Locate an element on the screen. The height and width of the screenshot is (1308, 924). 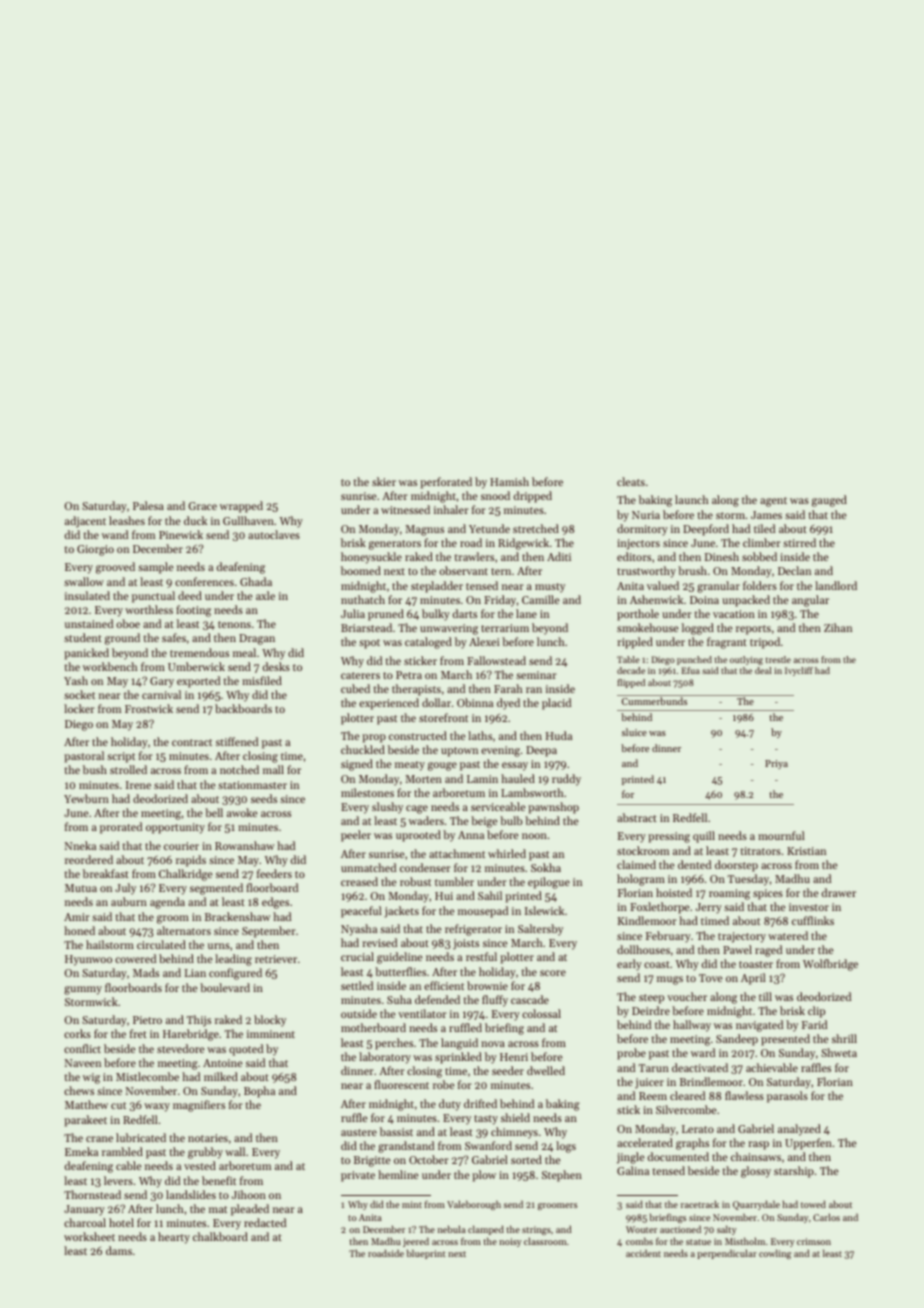
Henri is located at coordinates (514, 1057).
